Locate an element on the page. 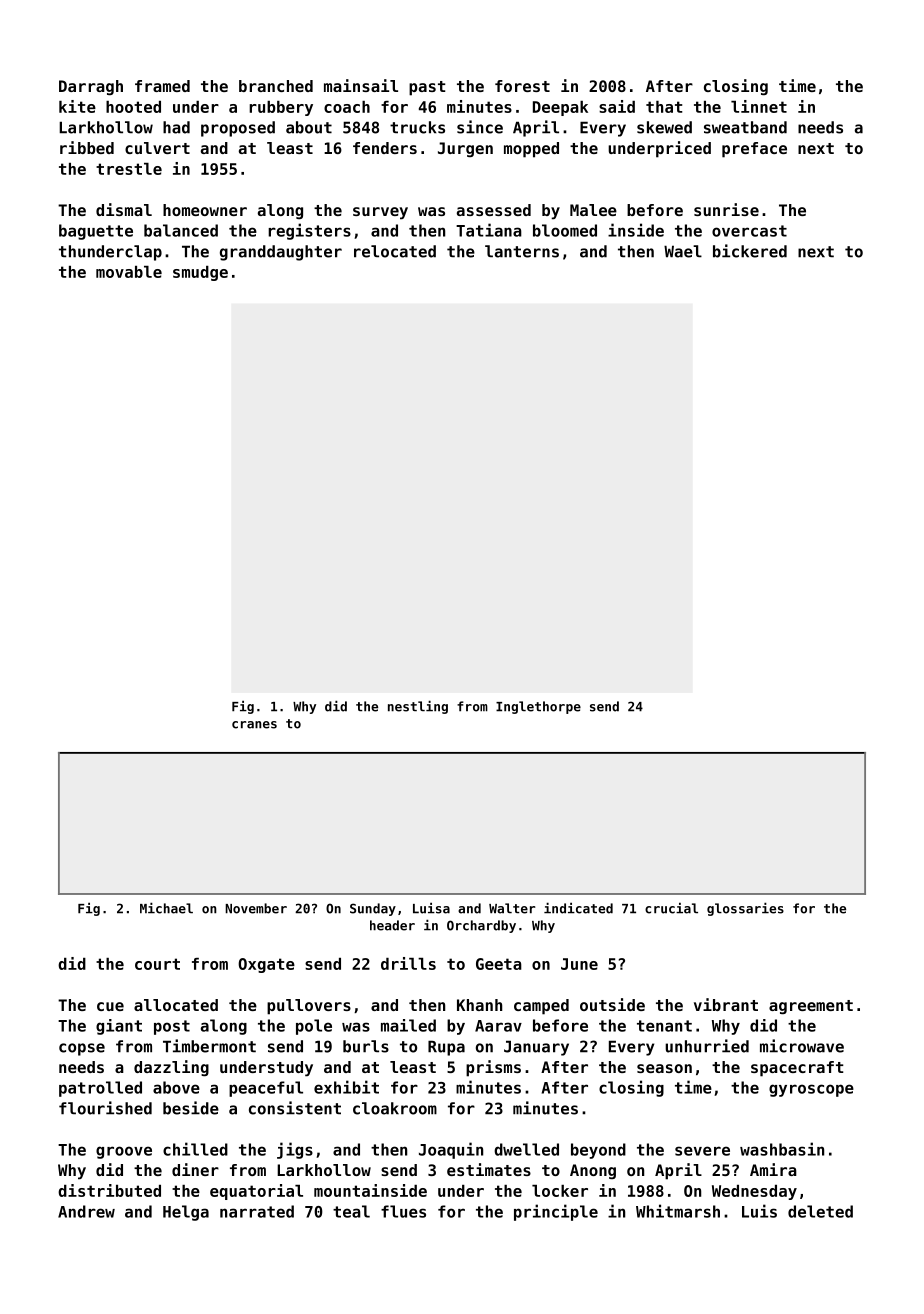  narrated is located at coordinates (257, 1211).
